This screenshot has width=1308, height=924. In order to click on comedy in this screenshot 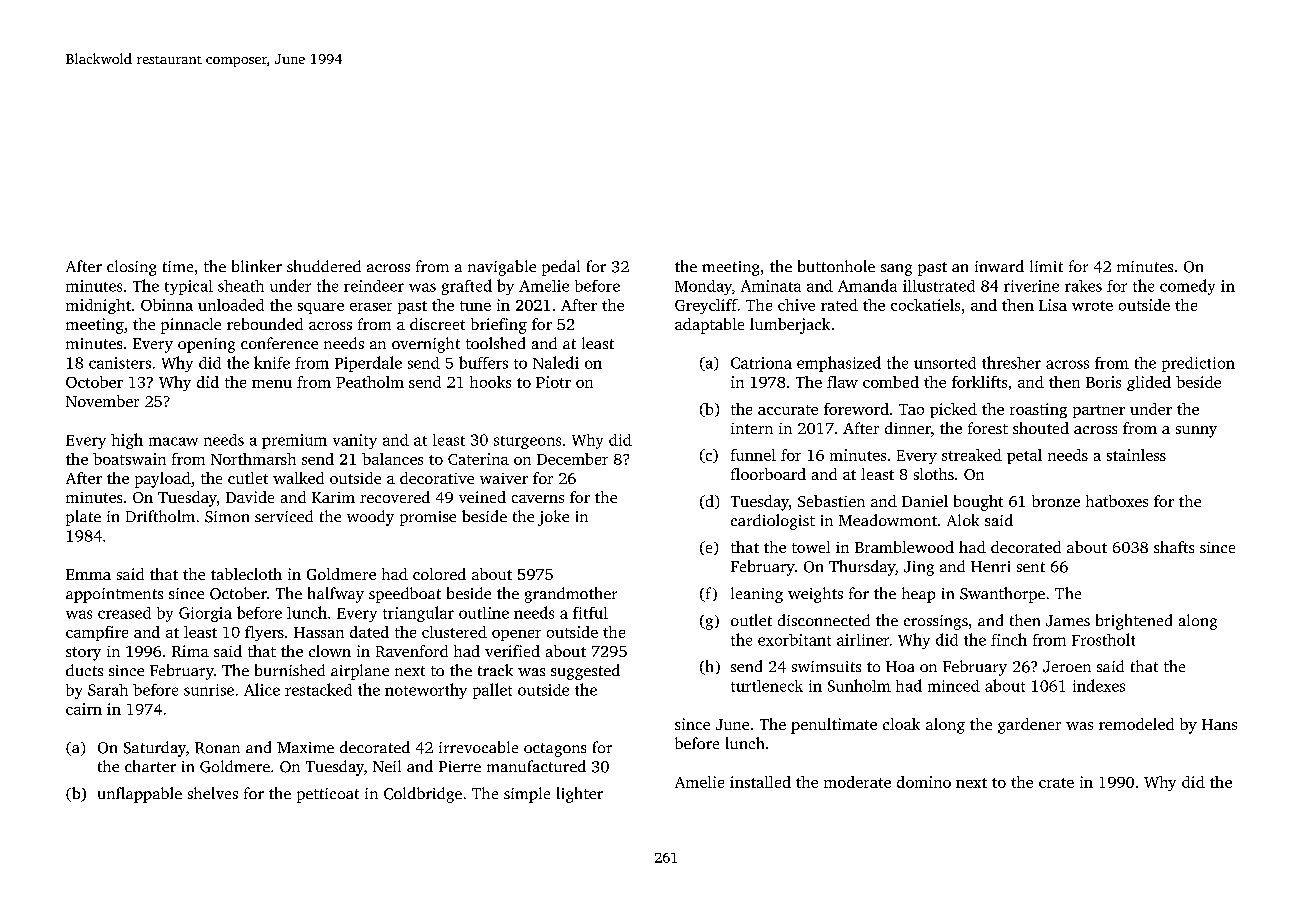, I will do `click(1187, 287)`.
